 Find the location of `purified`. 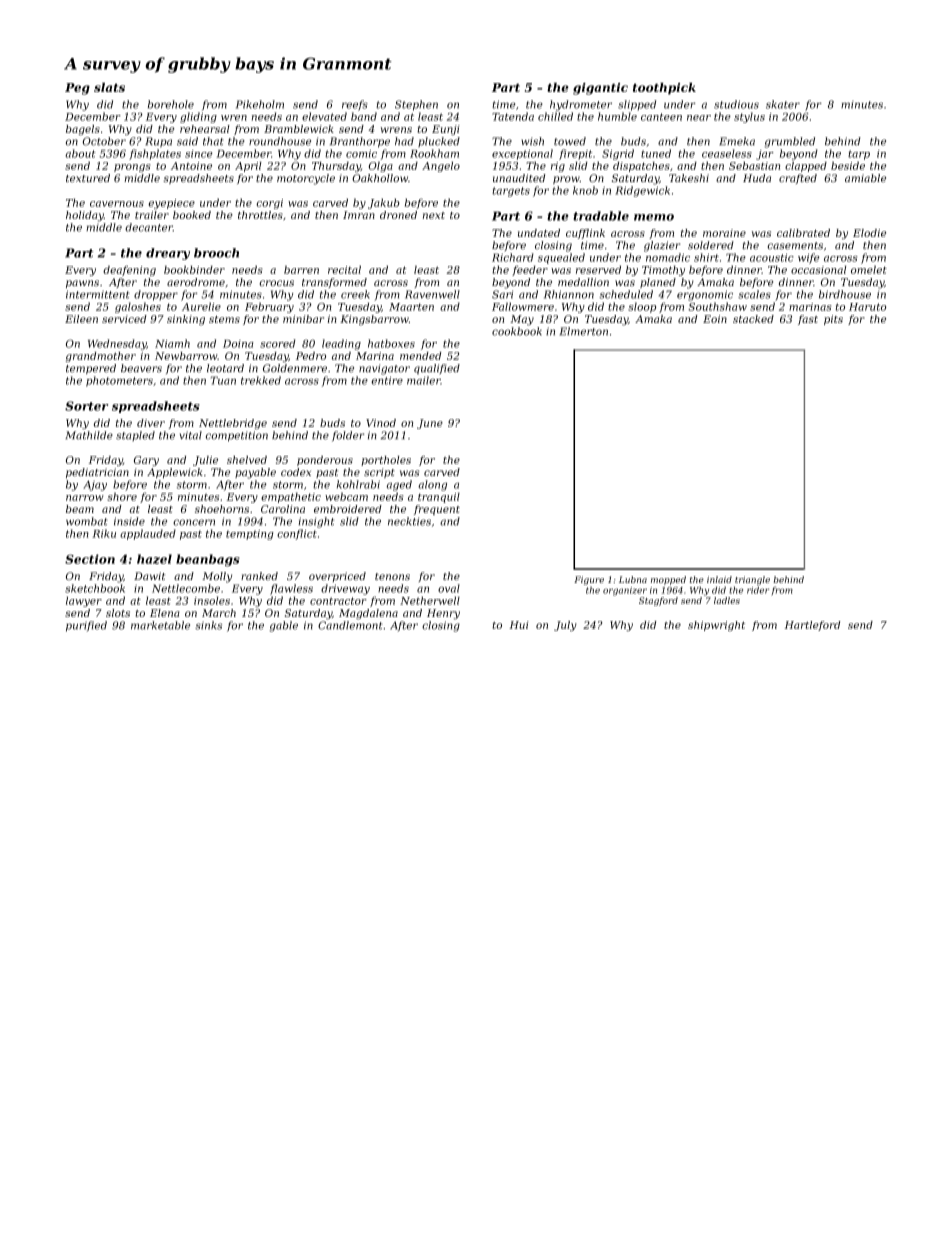

purified is located at coordinates (86, 626).
